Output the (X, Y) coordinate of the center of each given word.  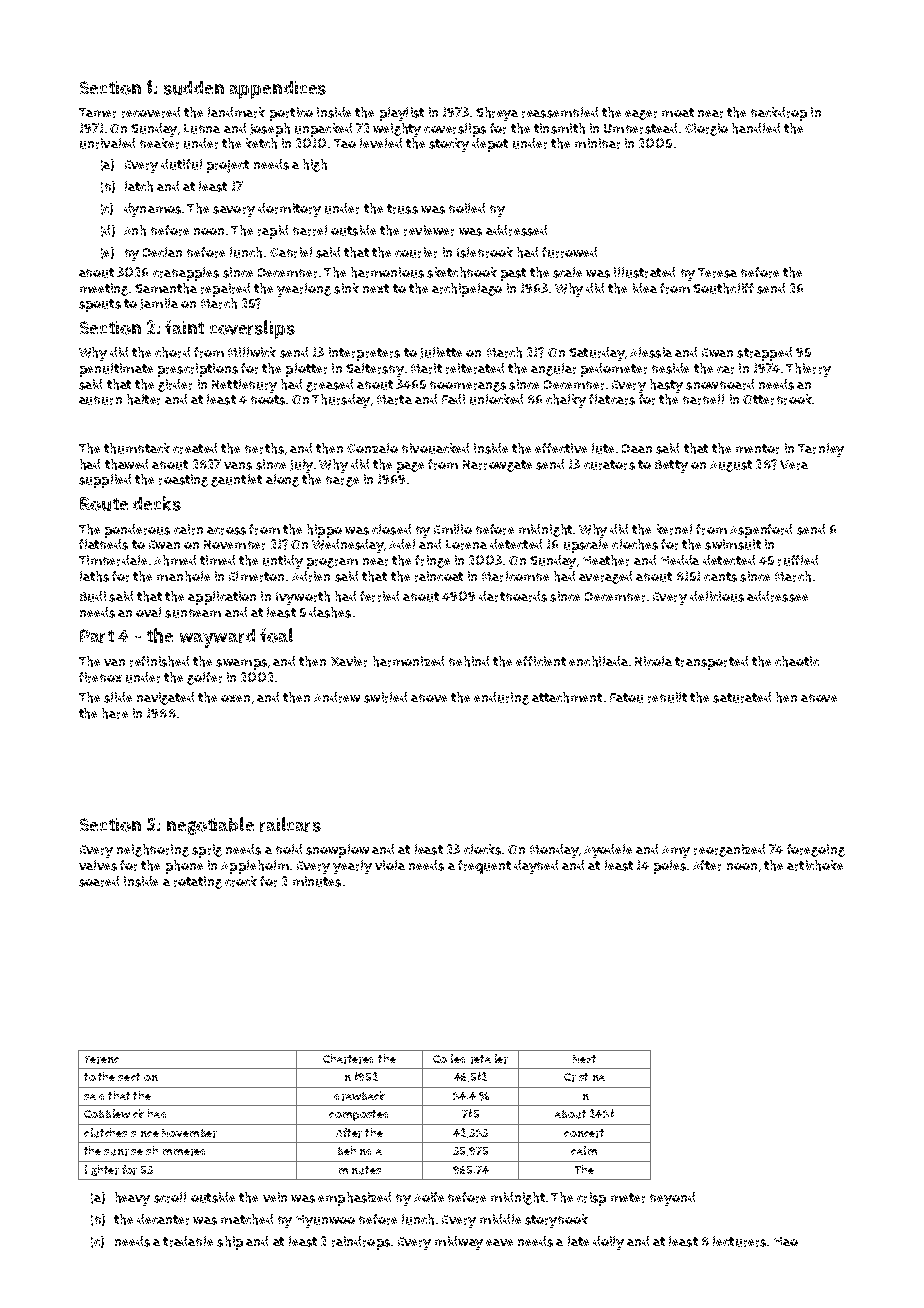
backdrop (779, 114)
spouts (100, 305)
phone (184, 867)
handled (756, 128)
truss (402, 209)
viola (390, 865)
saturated (742, 697)
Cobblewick (114, 1113)
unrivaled (107, 143)
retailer (489, 1059)
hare (115, 713)
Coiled (449, 1058)
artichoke (815, 865)
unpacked (323, 130)
